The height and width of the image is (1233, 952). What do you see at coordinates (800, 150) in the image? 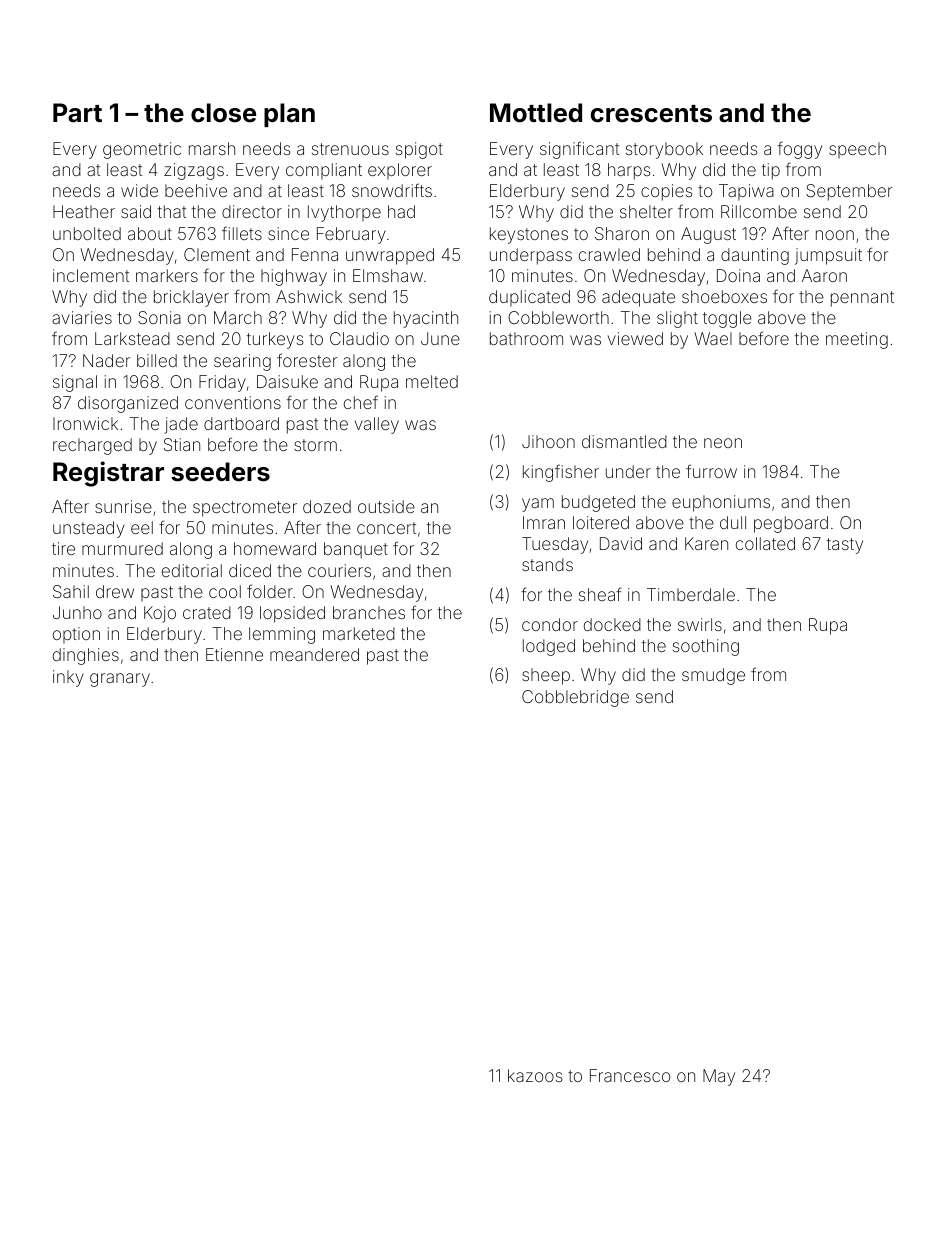
I see `foggy` at bounding box center [800, 150].
